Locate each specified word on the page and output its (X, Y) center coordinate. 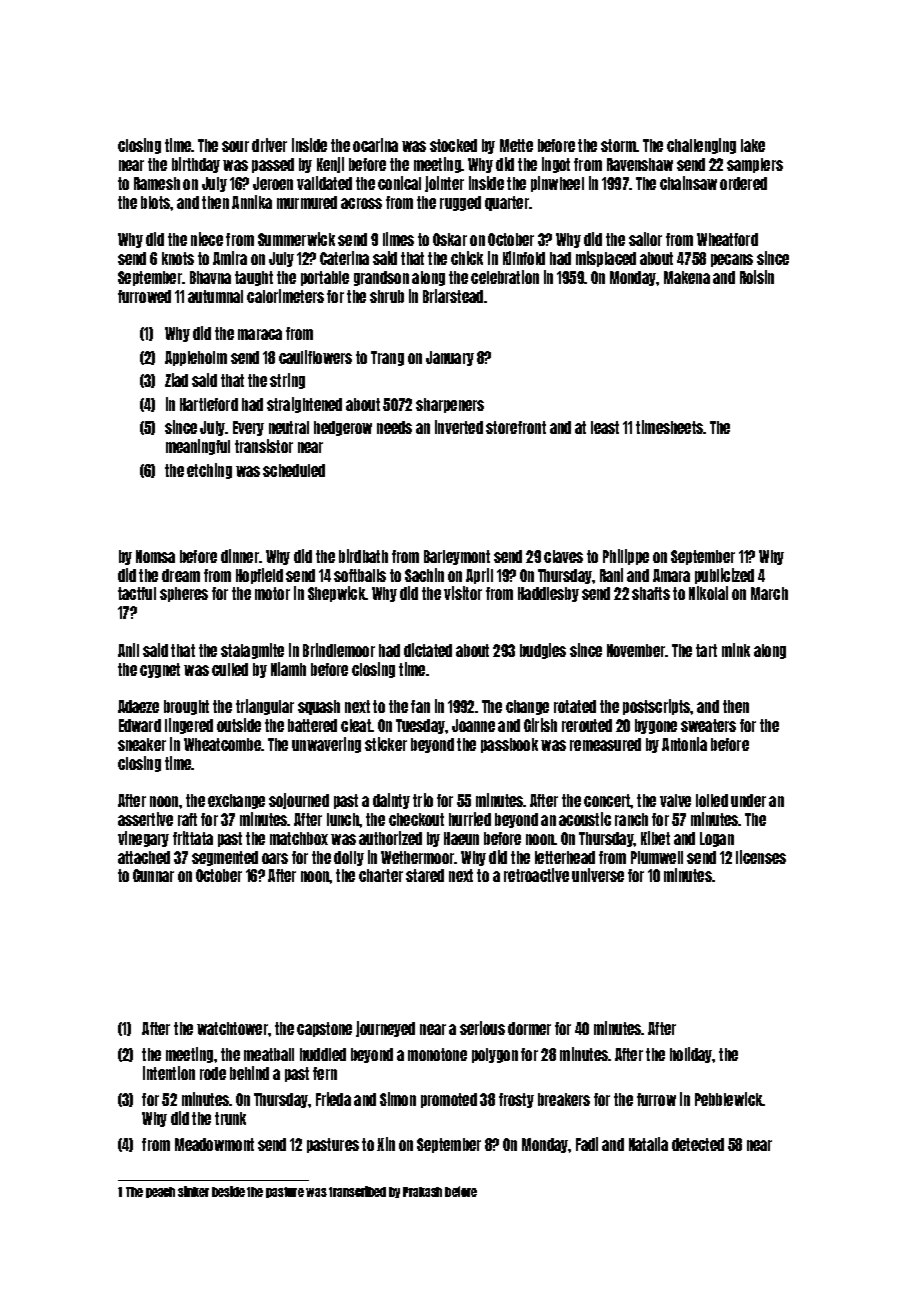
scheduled (294, 470)
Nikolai (708, 593)
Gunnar (153, 875)
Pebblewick (729, 1099)
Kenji (330, 165)
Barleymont (457, 557)
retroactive (536, 875)
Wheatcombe (223, 744)
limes (398, 239)
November (636, 650)
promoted (449, 1100)
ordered (743, 183)
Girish (540, 725)
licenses (761, 857)
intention (169, 1073)
